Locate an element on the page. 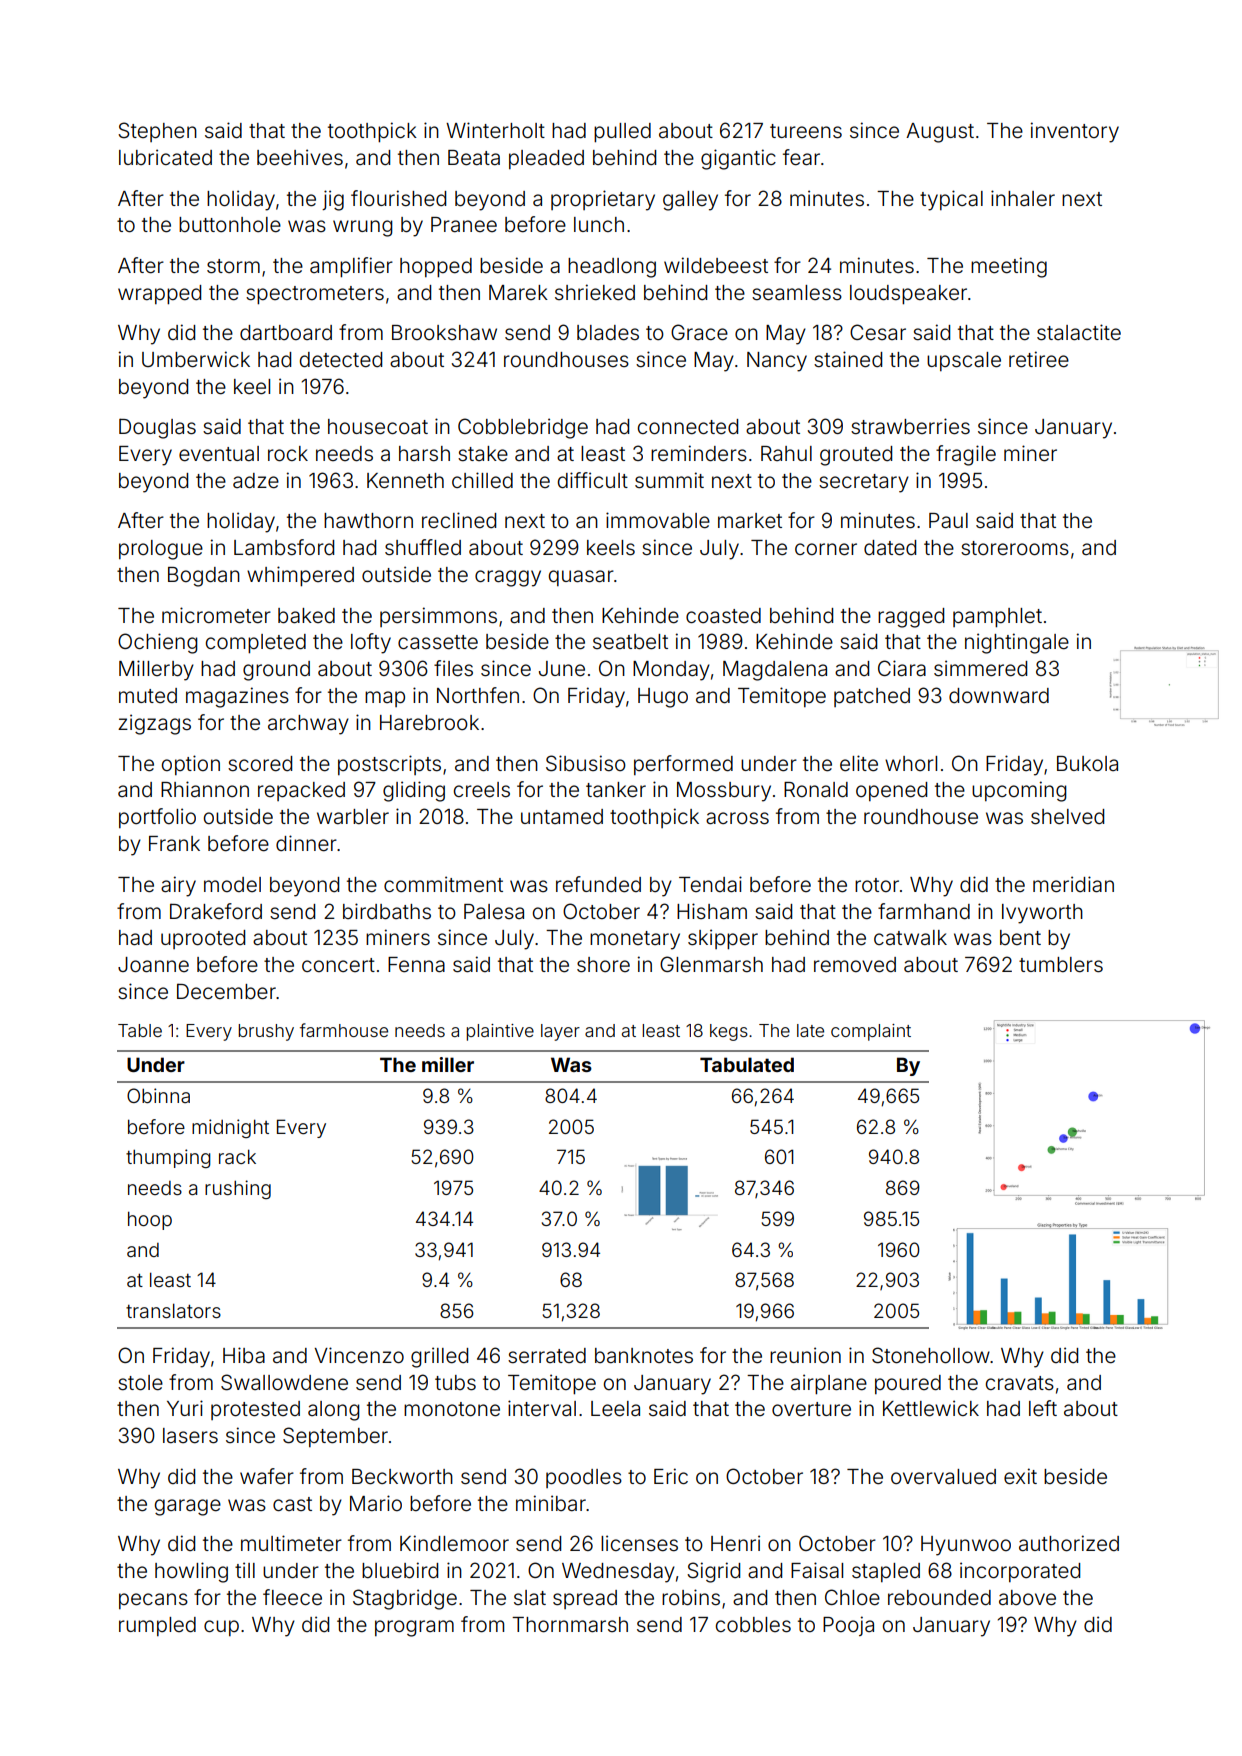  Joanne is located at coordinates (153, 965).
